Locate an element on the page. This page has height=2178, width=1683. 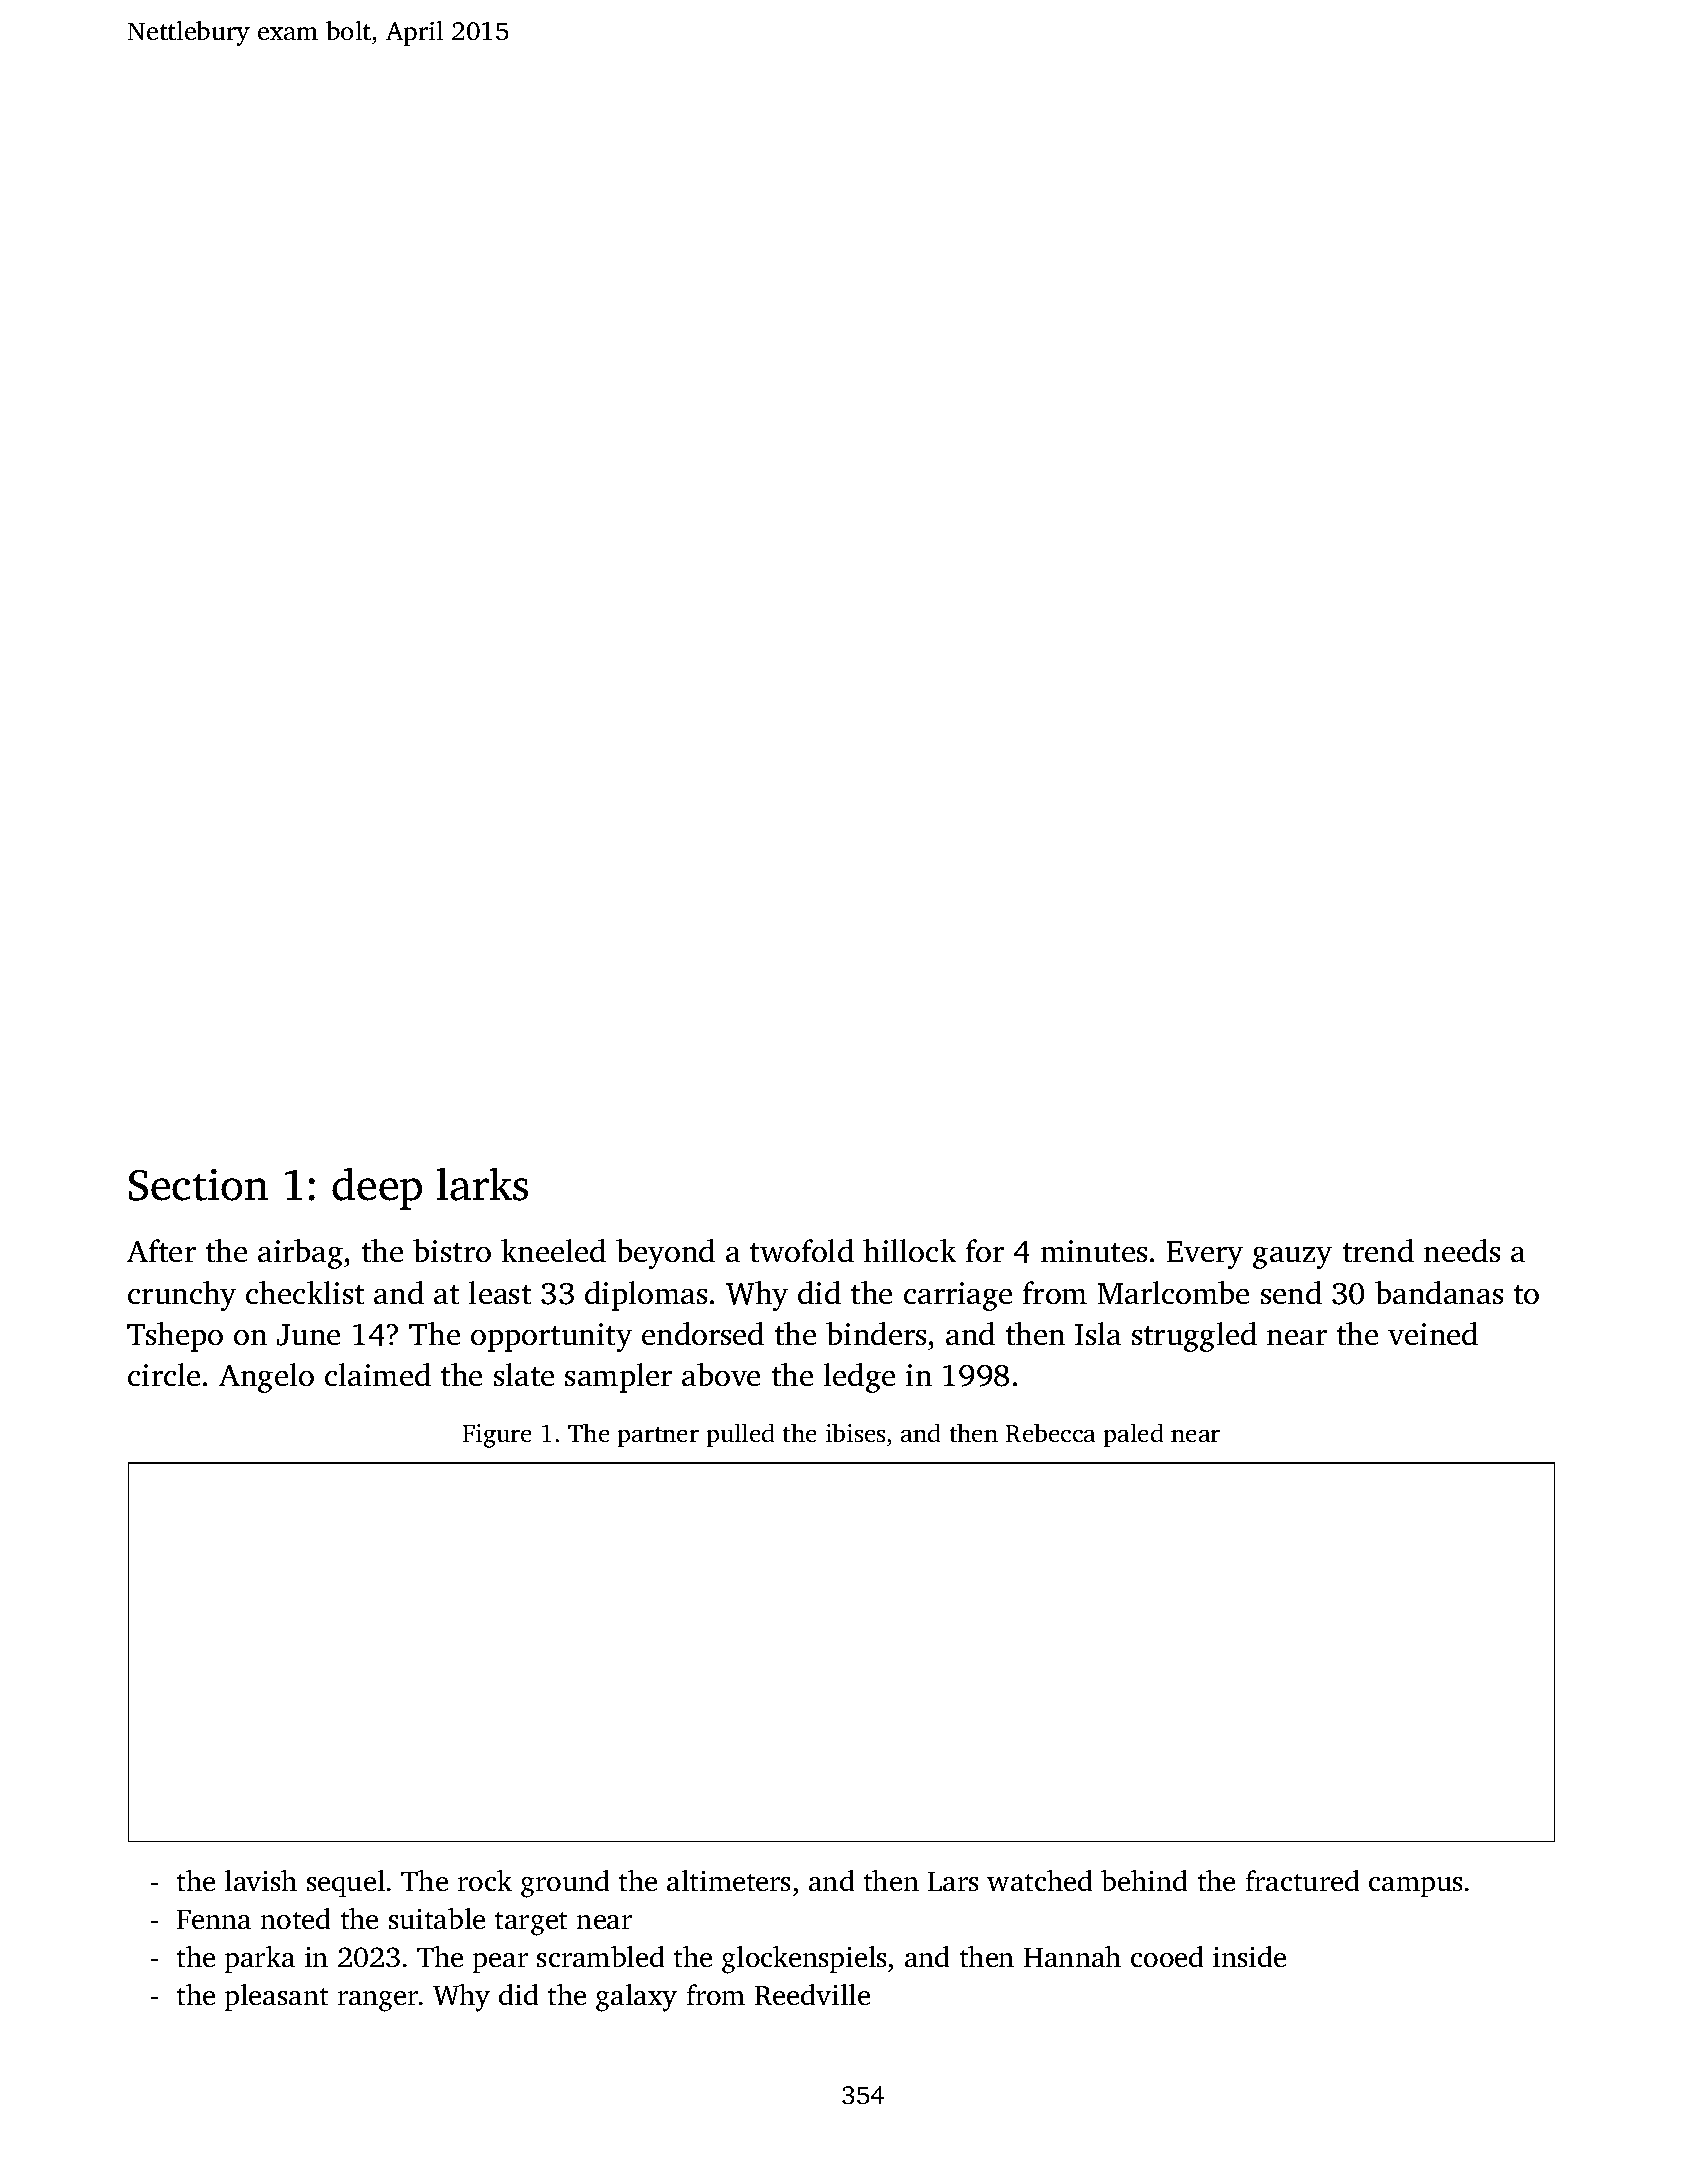
altimeters is located at coordinates (728, 1880).
